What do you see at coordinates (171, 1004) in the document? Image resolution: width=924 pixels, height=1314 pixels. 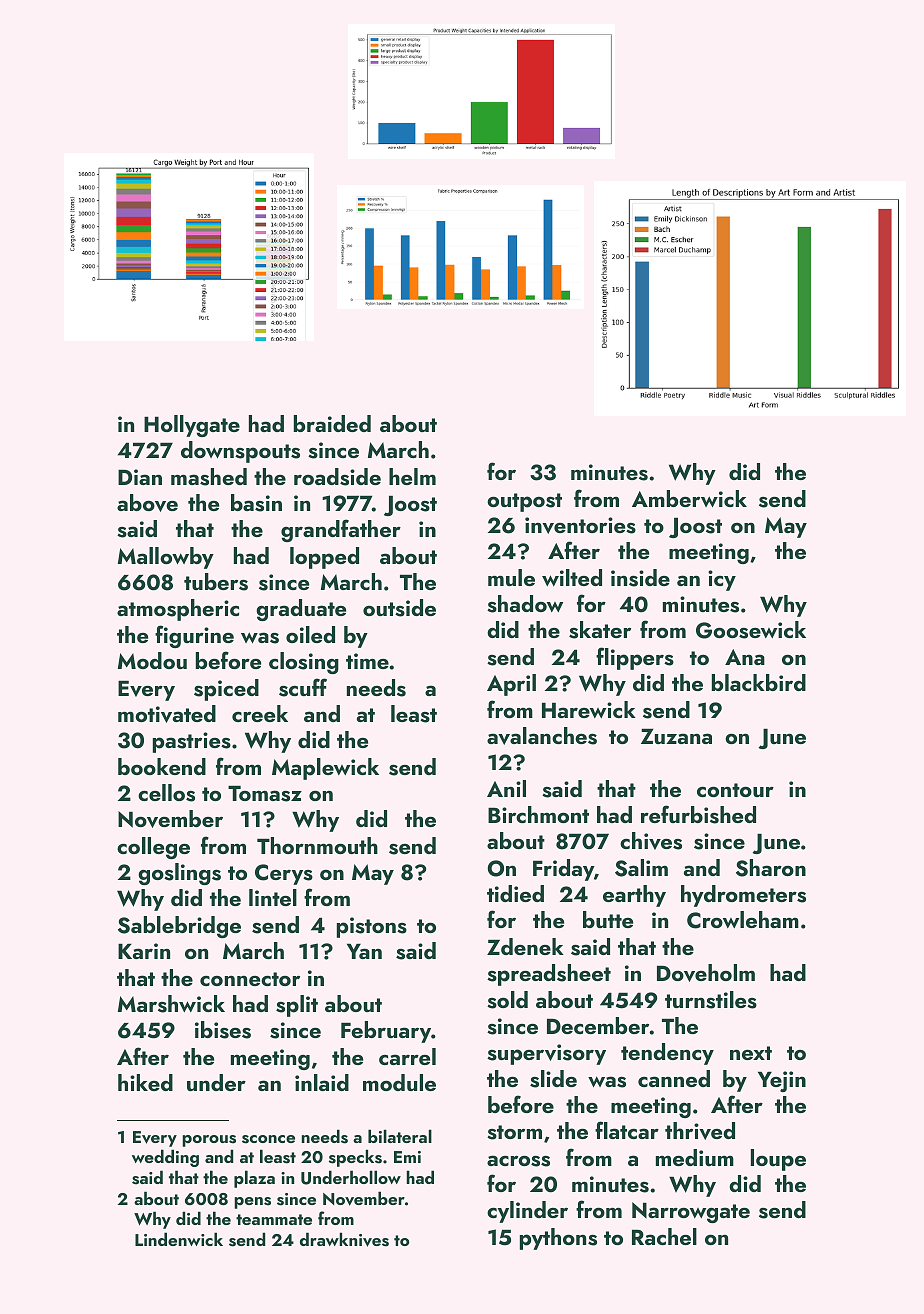 I see `Marshwick` at bounding box center [171, 1004].
